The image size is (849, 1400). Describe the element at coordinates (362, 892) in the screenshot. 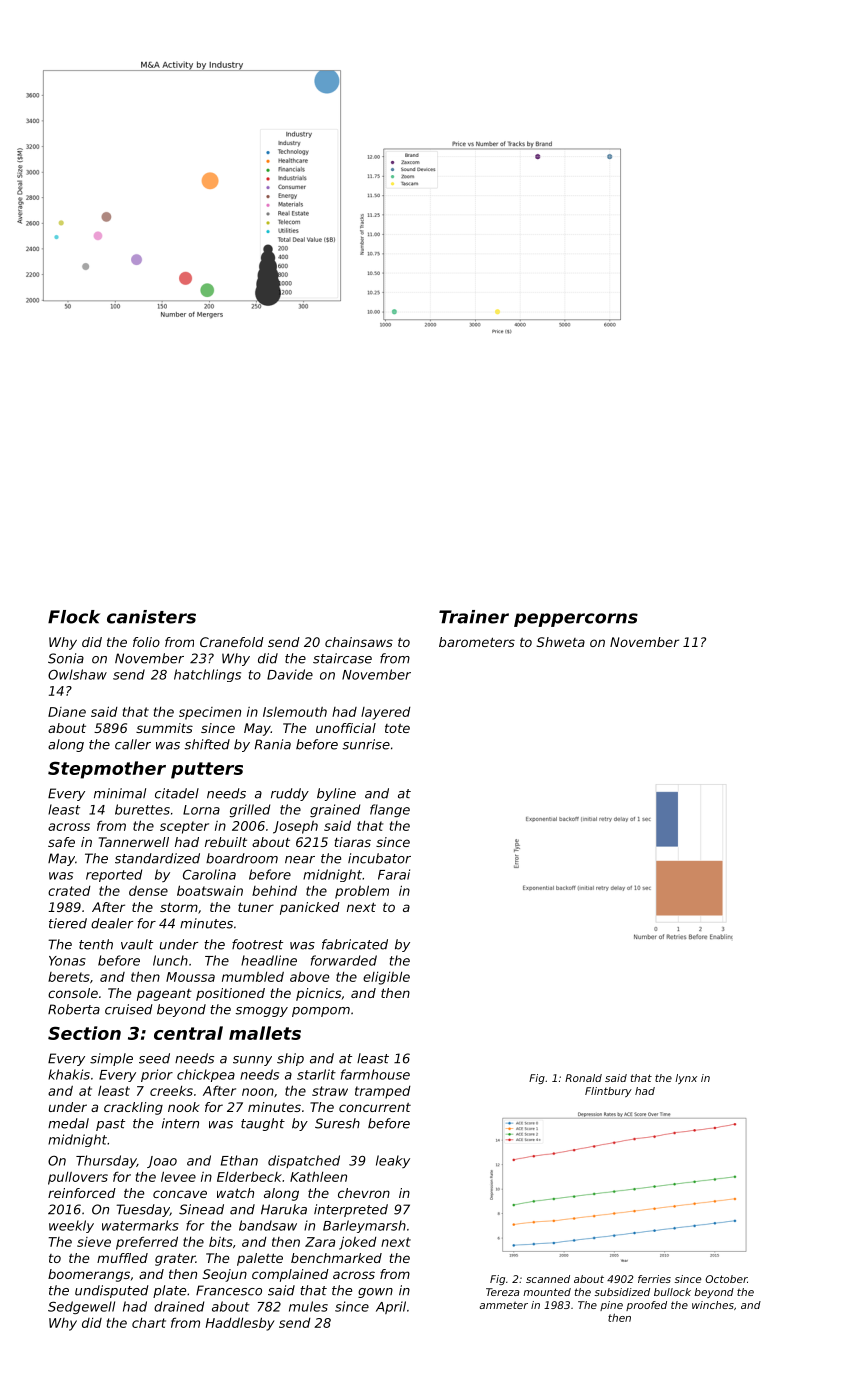

I see `problem` at that location.
